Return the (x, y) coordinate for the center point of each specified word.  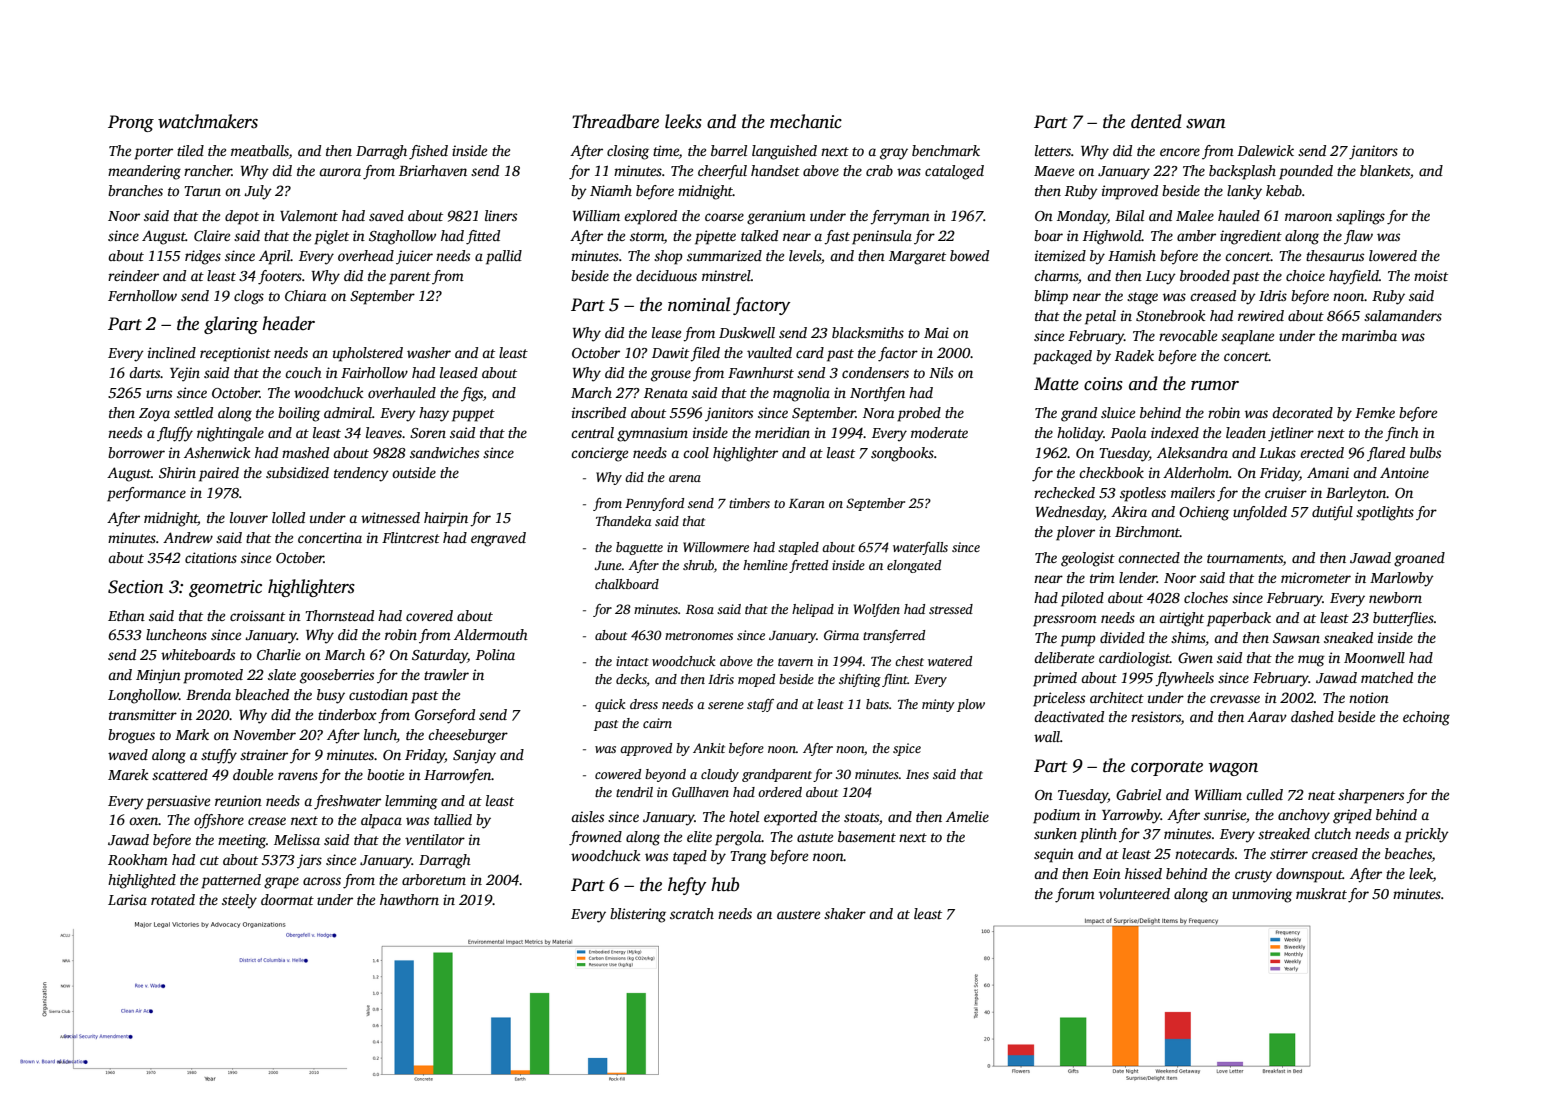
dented (1156, 121)
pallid (504, 257)
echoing (1426, 718)
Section (136, 587)
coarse (724, 217)
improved (1130, 192)
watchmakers (208, 121)
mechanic (806, 121)
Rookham (138, 859)
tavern (795, 662)
